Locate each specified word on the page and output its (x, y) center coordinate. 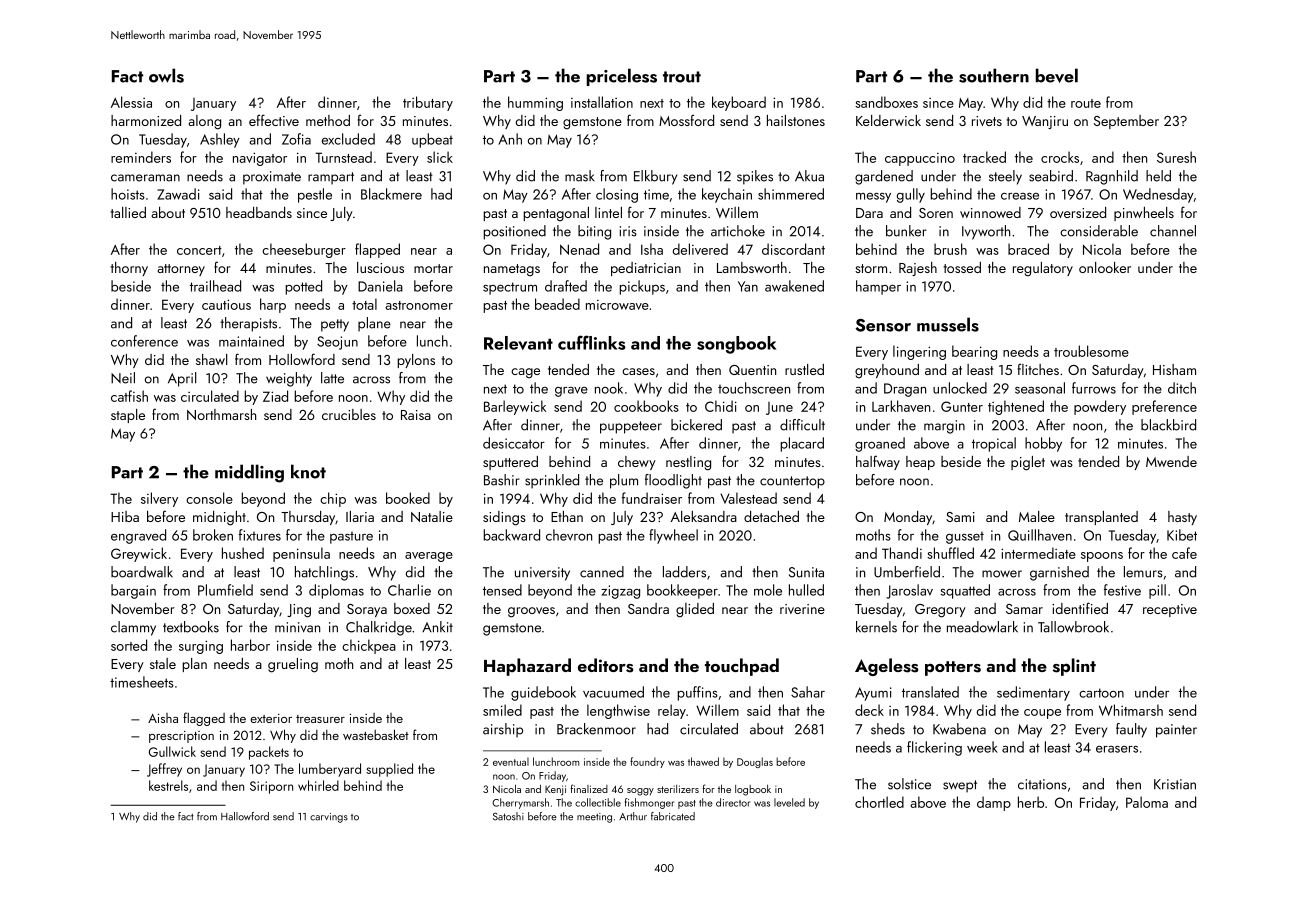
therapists (248, 324)
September (1126, 122)
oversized (1078, 212)
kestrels (168, 785)
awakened (794, 286)
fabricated (673, 816)
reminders (141, 157)
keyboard (739, 103)
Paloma (1147, 802)
